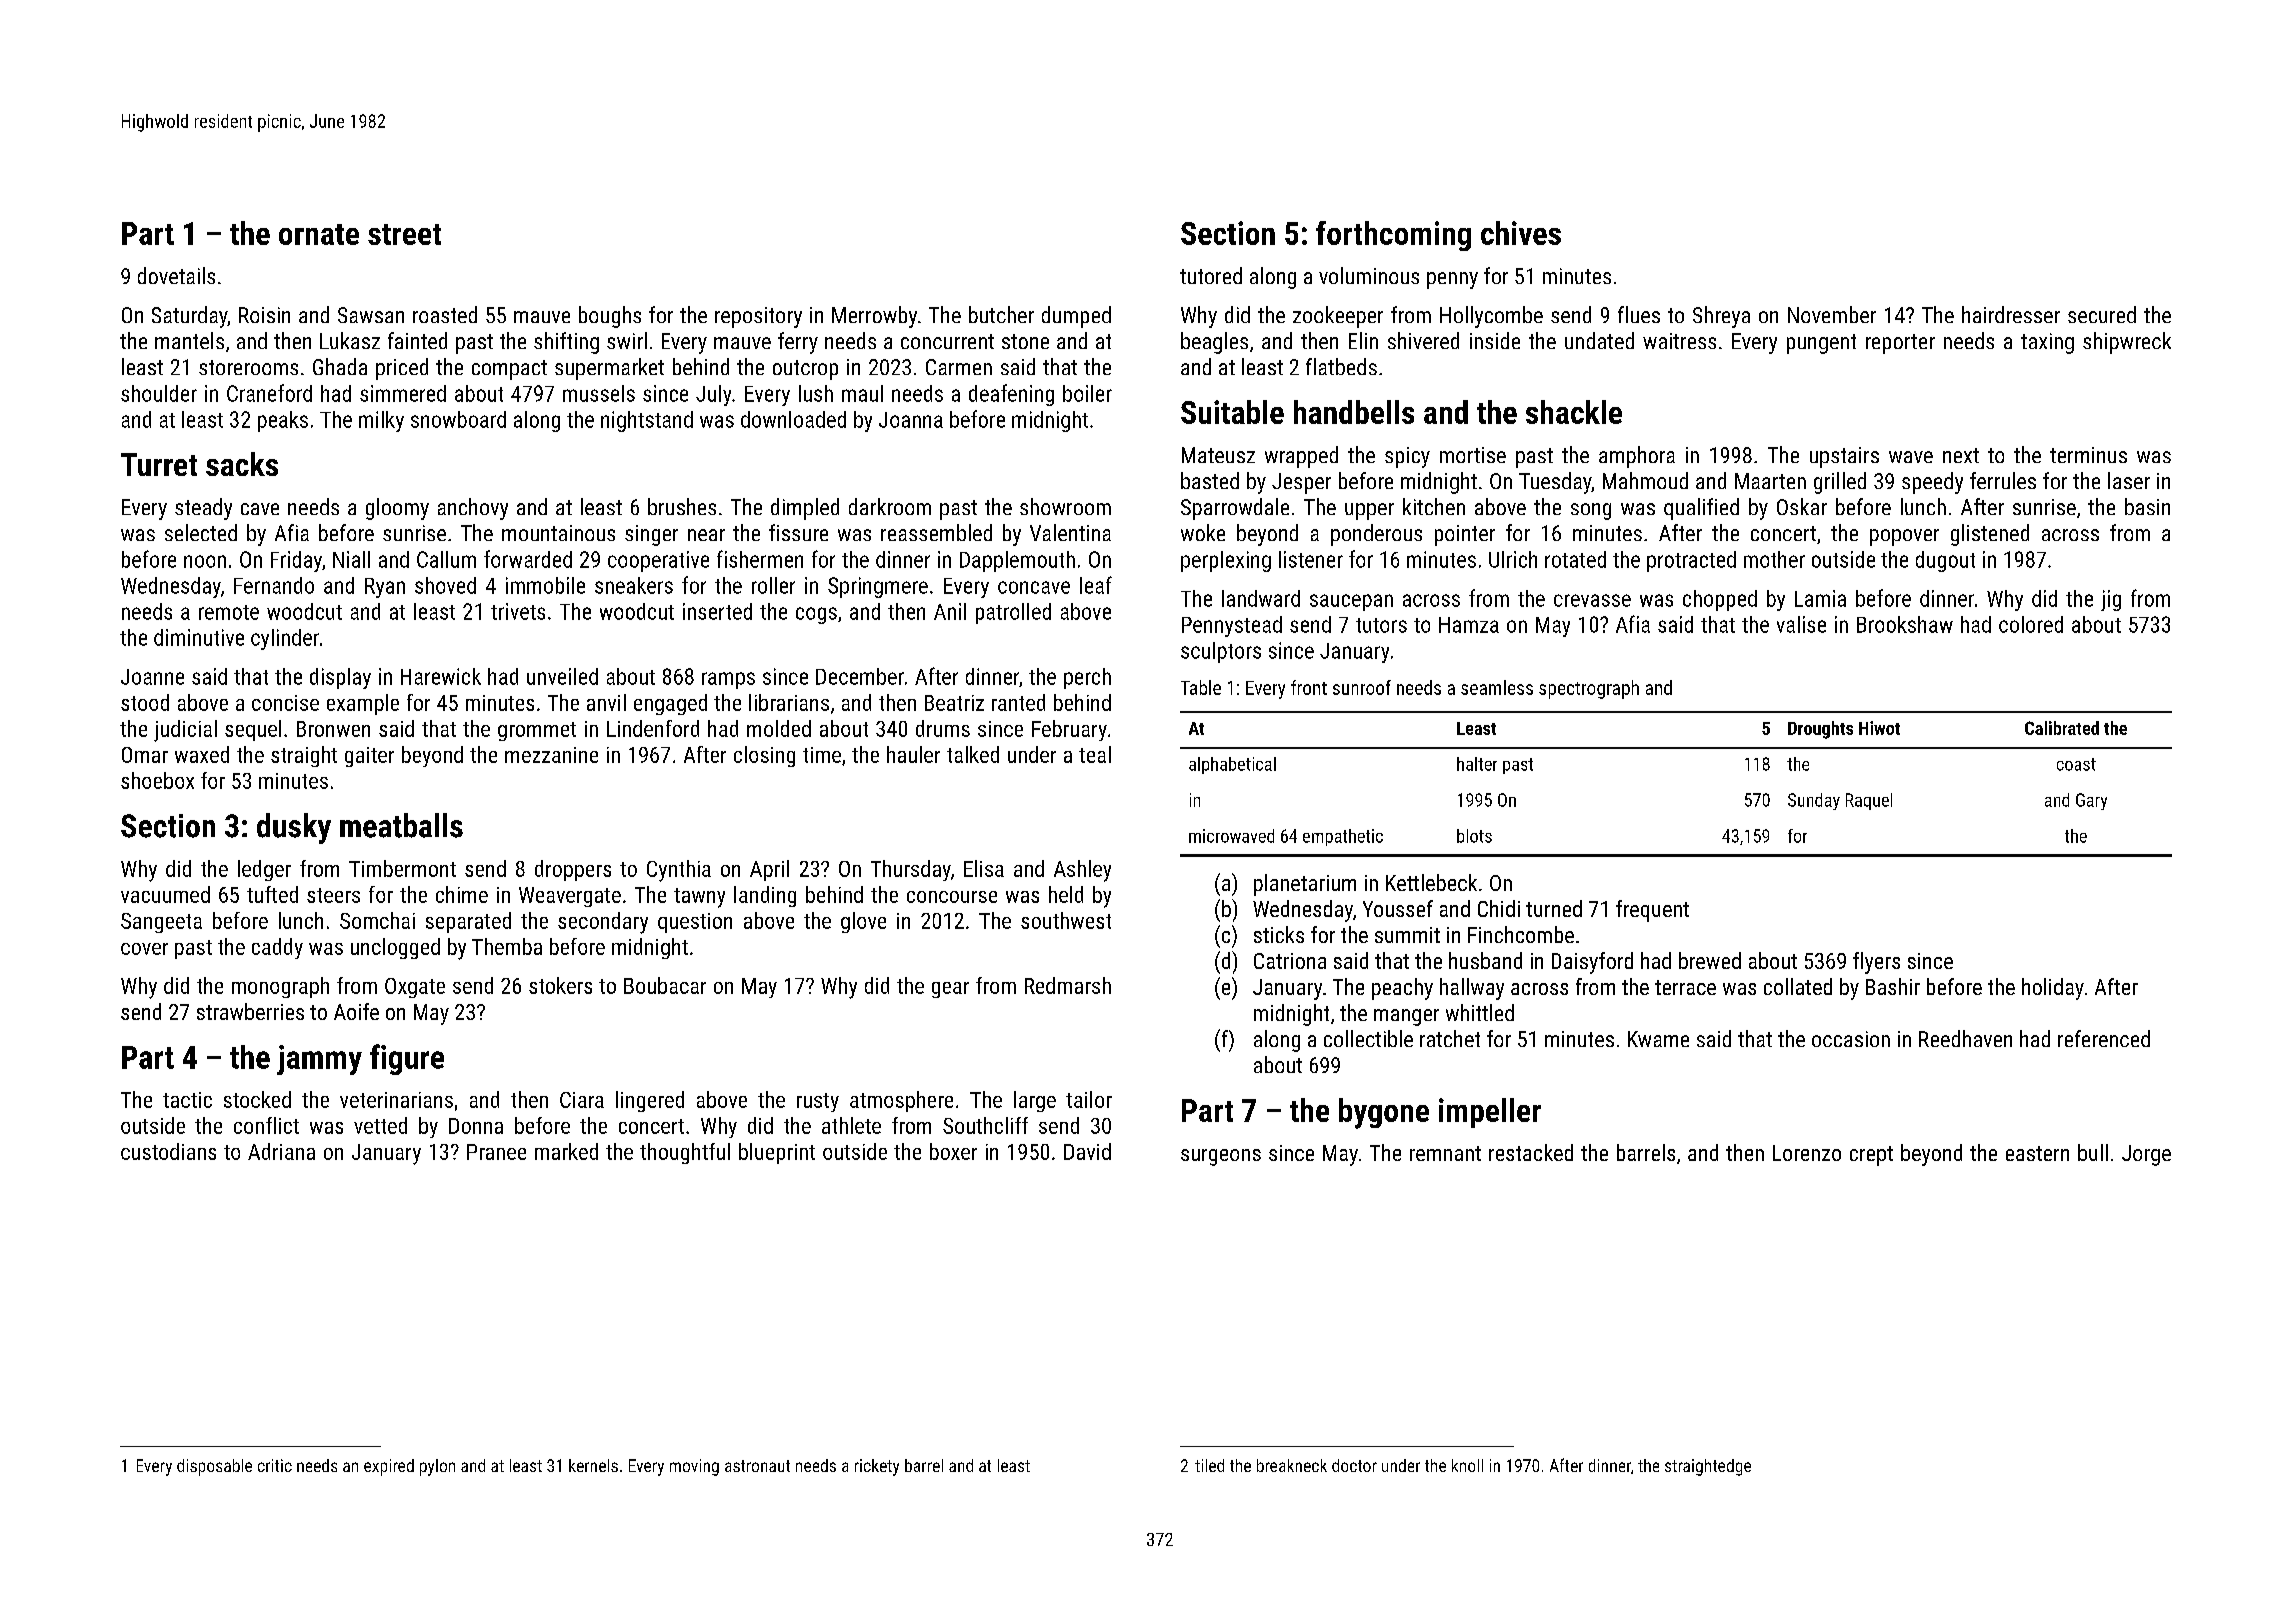  What do you see at coordinates (1393, 236) in the image?
I see `forthcoming` at bounding box center [1393, 236].
